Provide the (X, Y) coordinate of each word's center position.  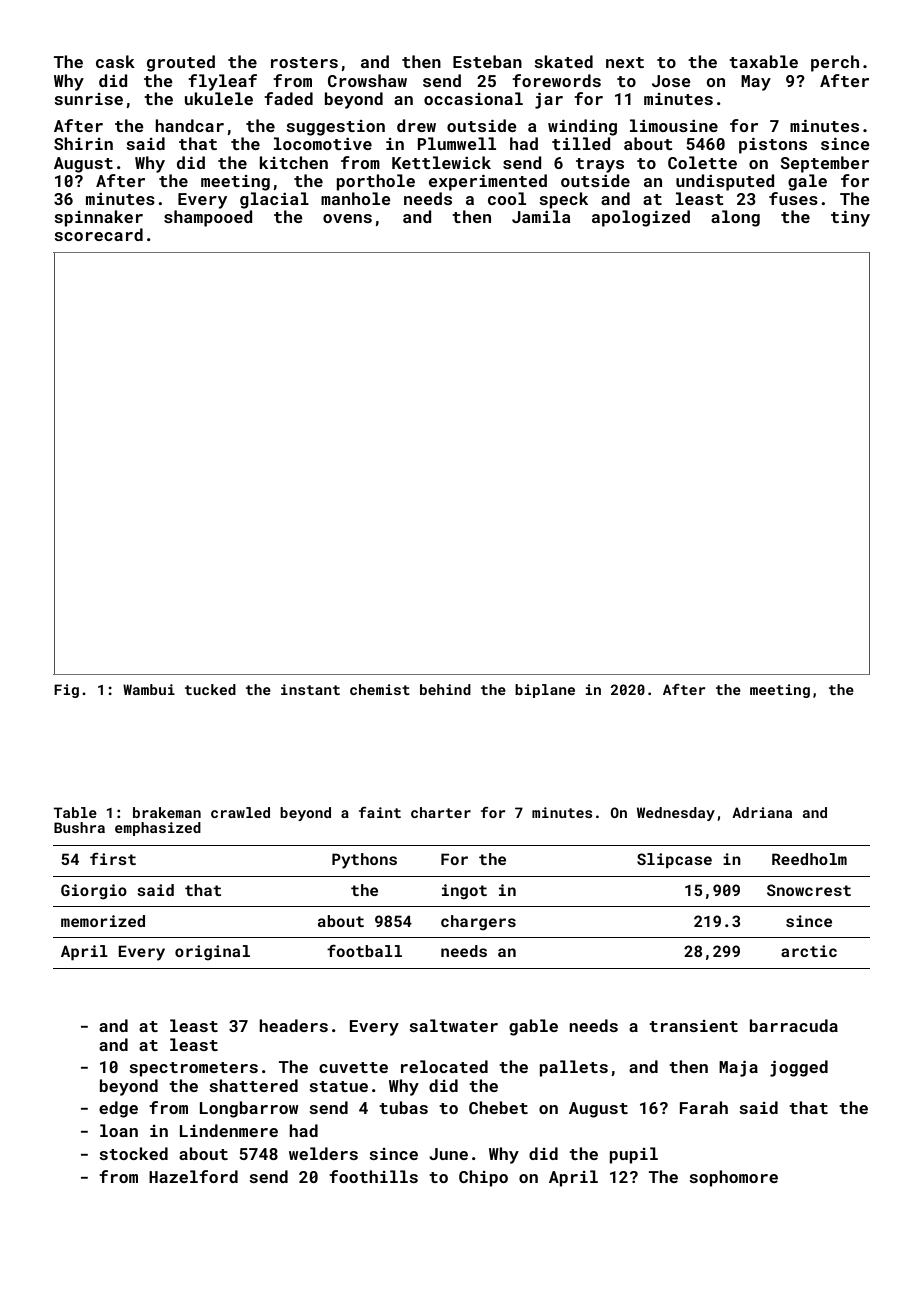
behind (445, 689)
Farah (704, 1107)
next (625, 62)
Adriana (762, 812)
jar (549, 101)
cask (115, 61)
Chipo (483, 1178)
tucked (210, 689)
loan (119, 1130)
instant (310, 689)
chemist (380, 689)
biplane (545, 691)
